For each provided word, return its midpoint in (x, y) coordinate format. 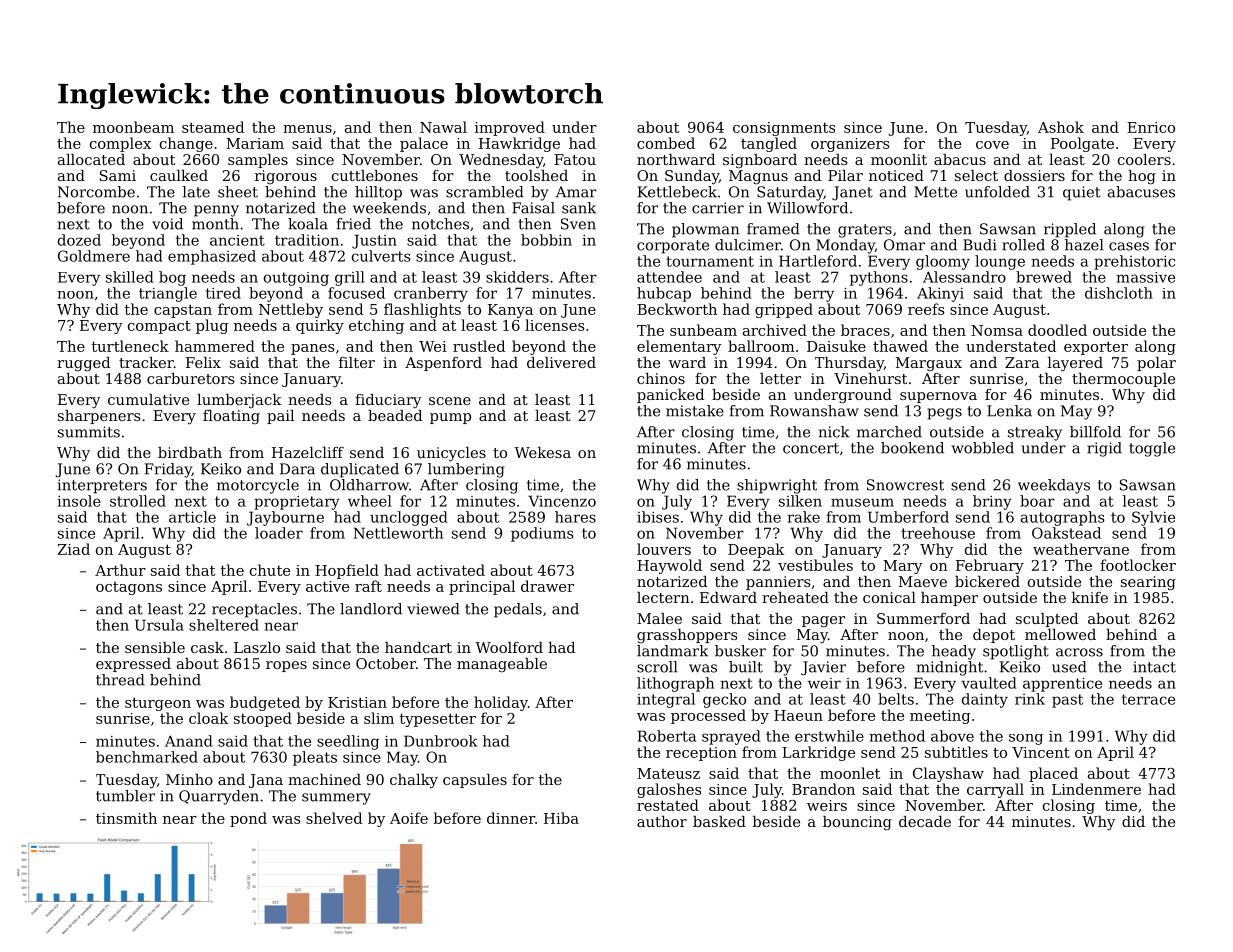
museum (862, 502)
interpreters (102, 486)
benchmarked (147, 757)
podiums (542, 534)
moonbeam (133, 127)
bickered (987, 581)
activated (451, 570)
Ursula (159, 625)
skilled (130, 277)
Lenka (1009, 411)
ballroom (761, 346)
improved (510, 128)
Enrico (1151, 127)
